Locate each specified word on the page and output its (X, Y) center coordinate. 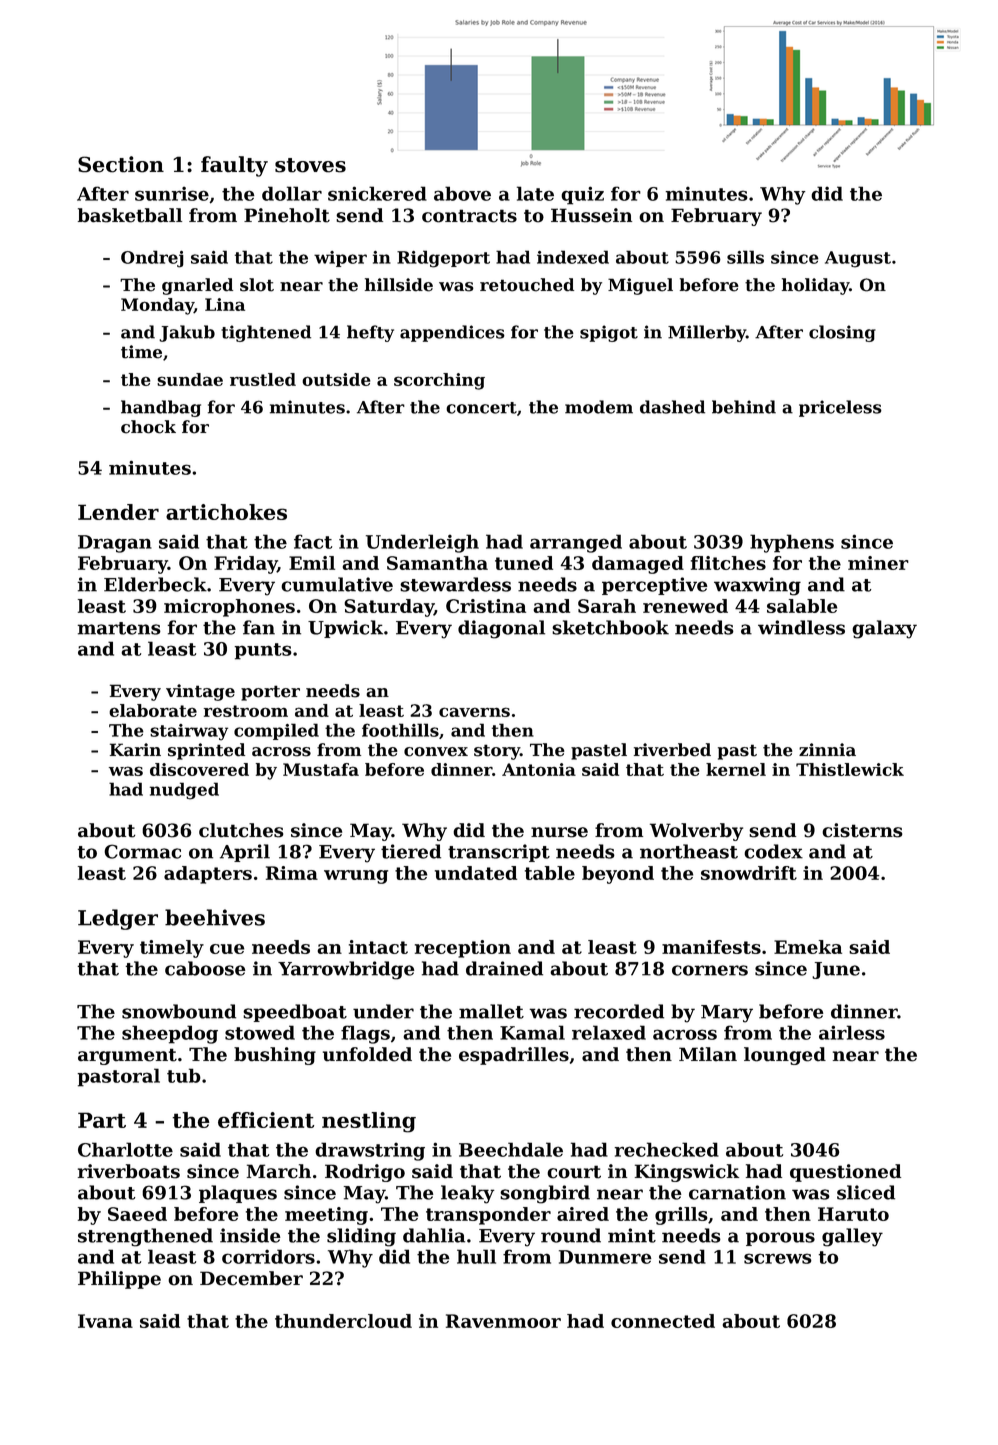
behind (744, 407)
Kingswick (687, 1173)
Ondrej (152, 259)
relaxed (609, 1032)
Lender (118, 512)
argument (127, 1056)
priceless (840, 408)
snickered (377, 193)
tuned (524, 563)
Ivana (105, 1321)
